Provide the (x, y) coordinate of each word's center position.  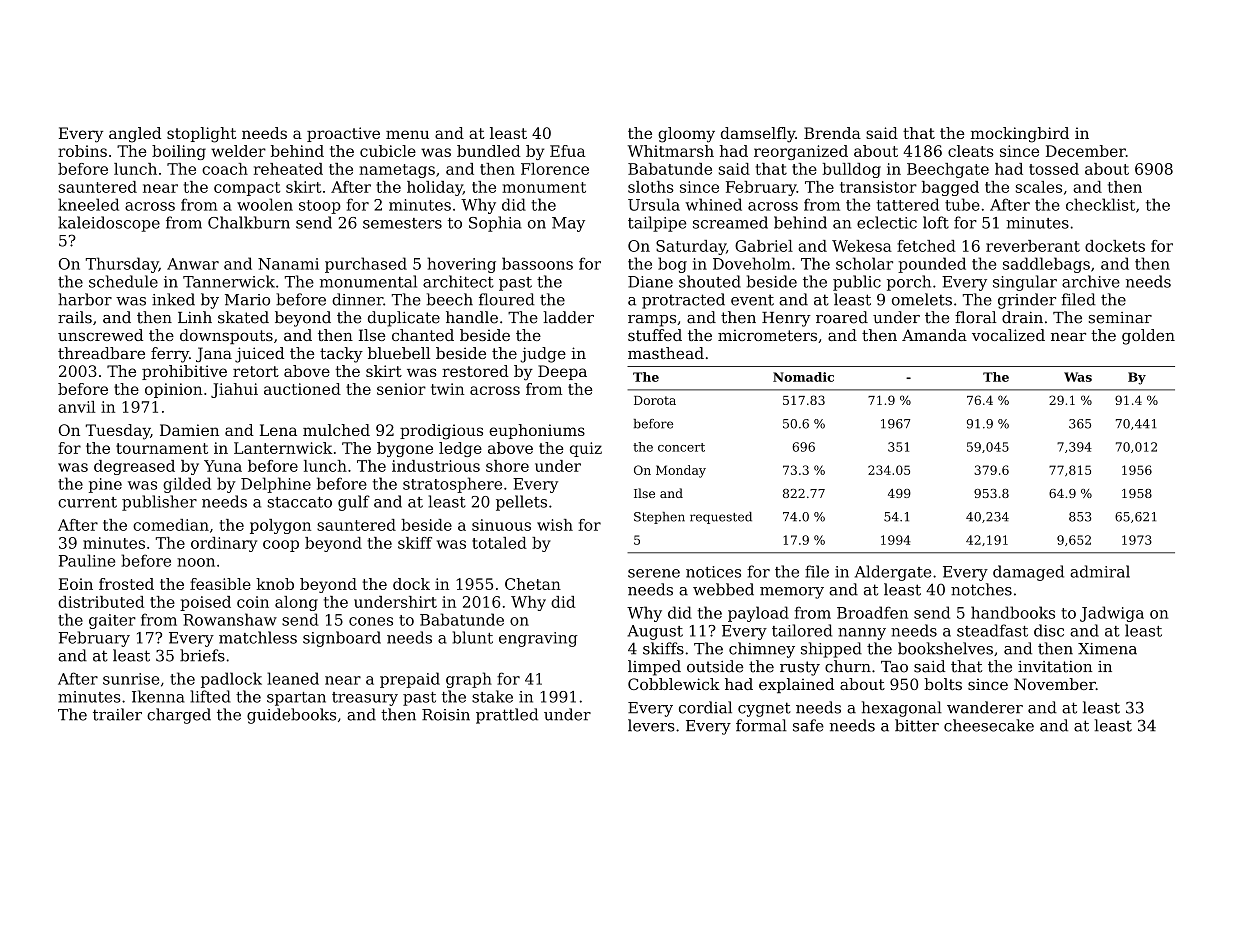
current (87, 502)
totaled (499, 543)
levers (651, 725)
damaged (1028, 573)
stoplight (201, 135)
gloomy (686, 135)
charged (179, 716)
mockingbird (1020, 135)
